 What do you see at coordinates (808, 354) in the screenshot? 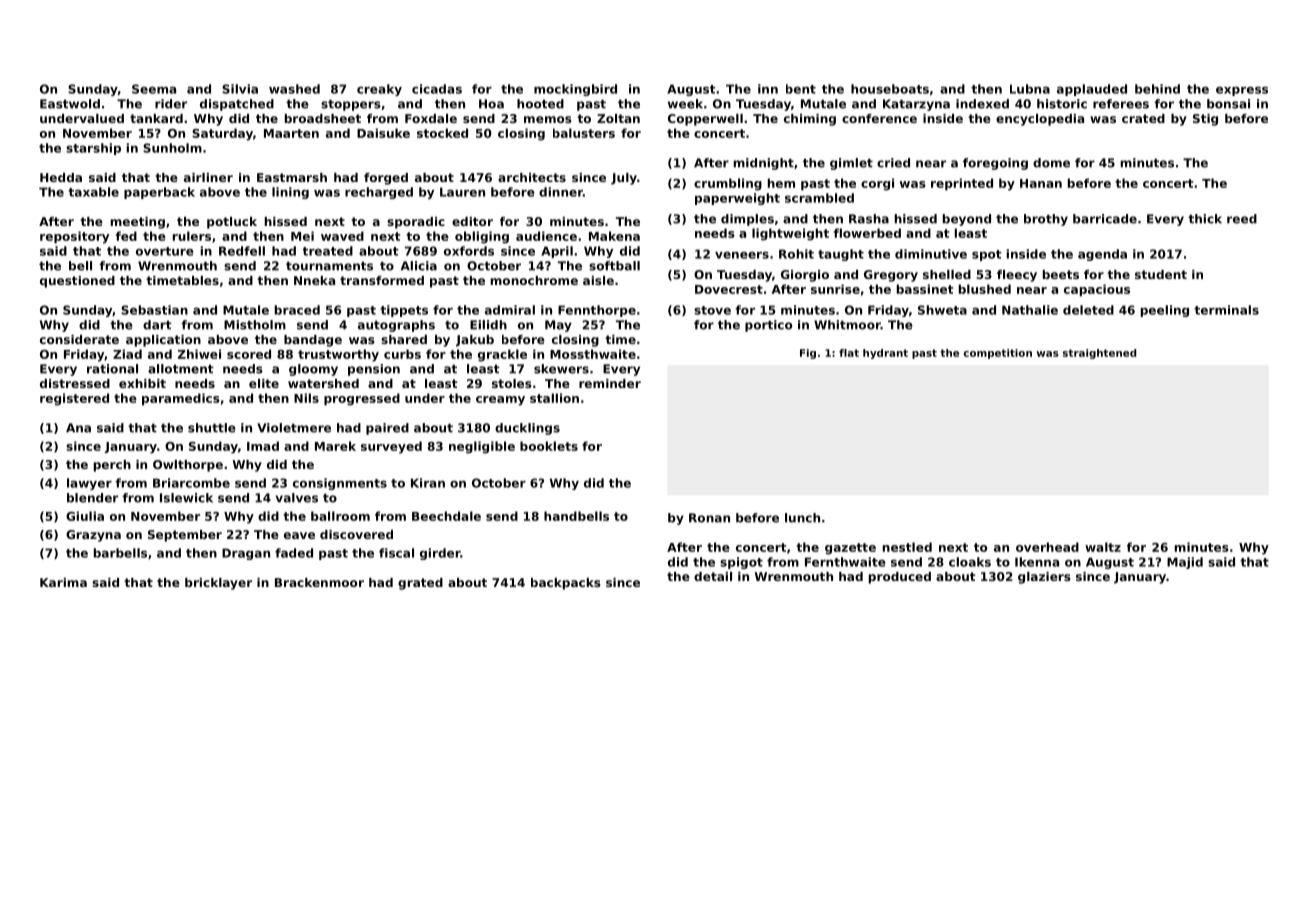
I see `Fig` at bounding box center [808, 354].
